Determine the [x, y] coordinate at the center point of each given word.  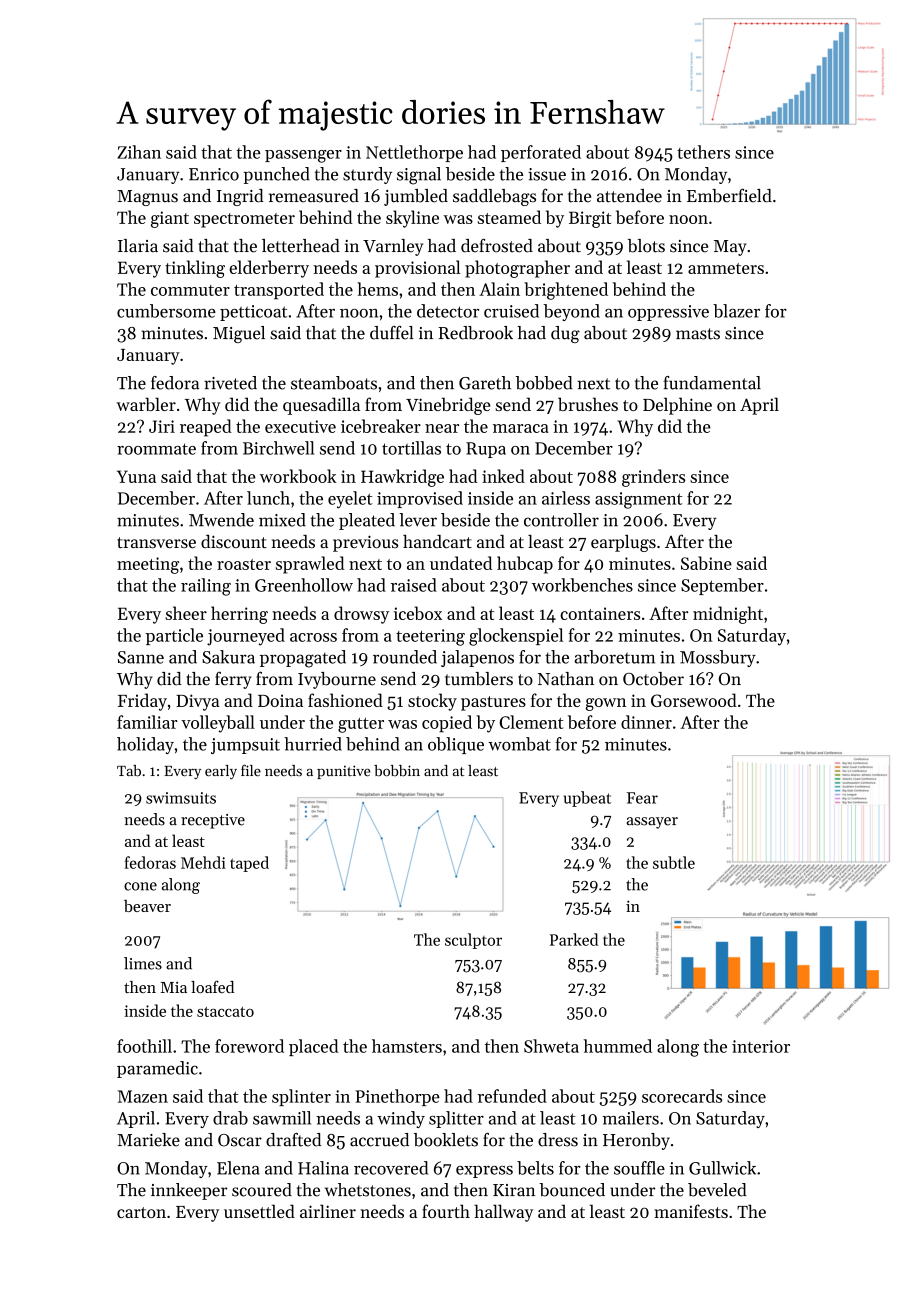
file [251, 770]
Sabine [706, 563]
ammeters [726, 268]
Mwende [221, 520]
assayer [652, 823]
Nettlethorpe [414, 153]
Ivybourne [337, 680]
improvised [420, 499]
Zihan [139, 152]
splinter [301, 1097]
